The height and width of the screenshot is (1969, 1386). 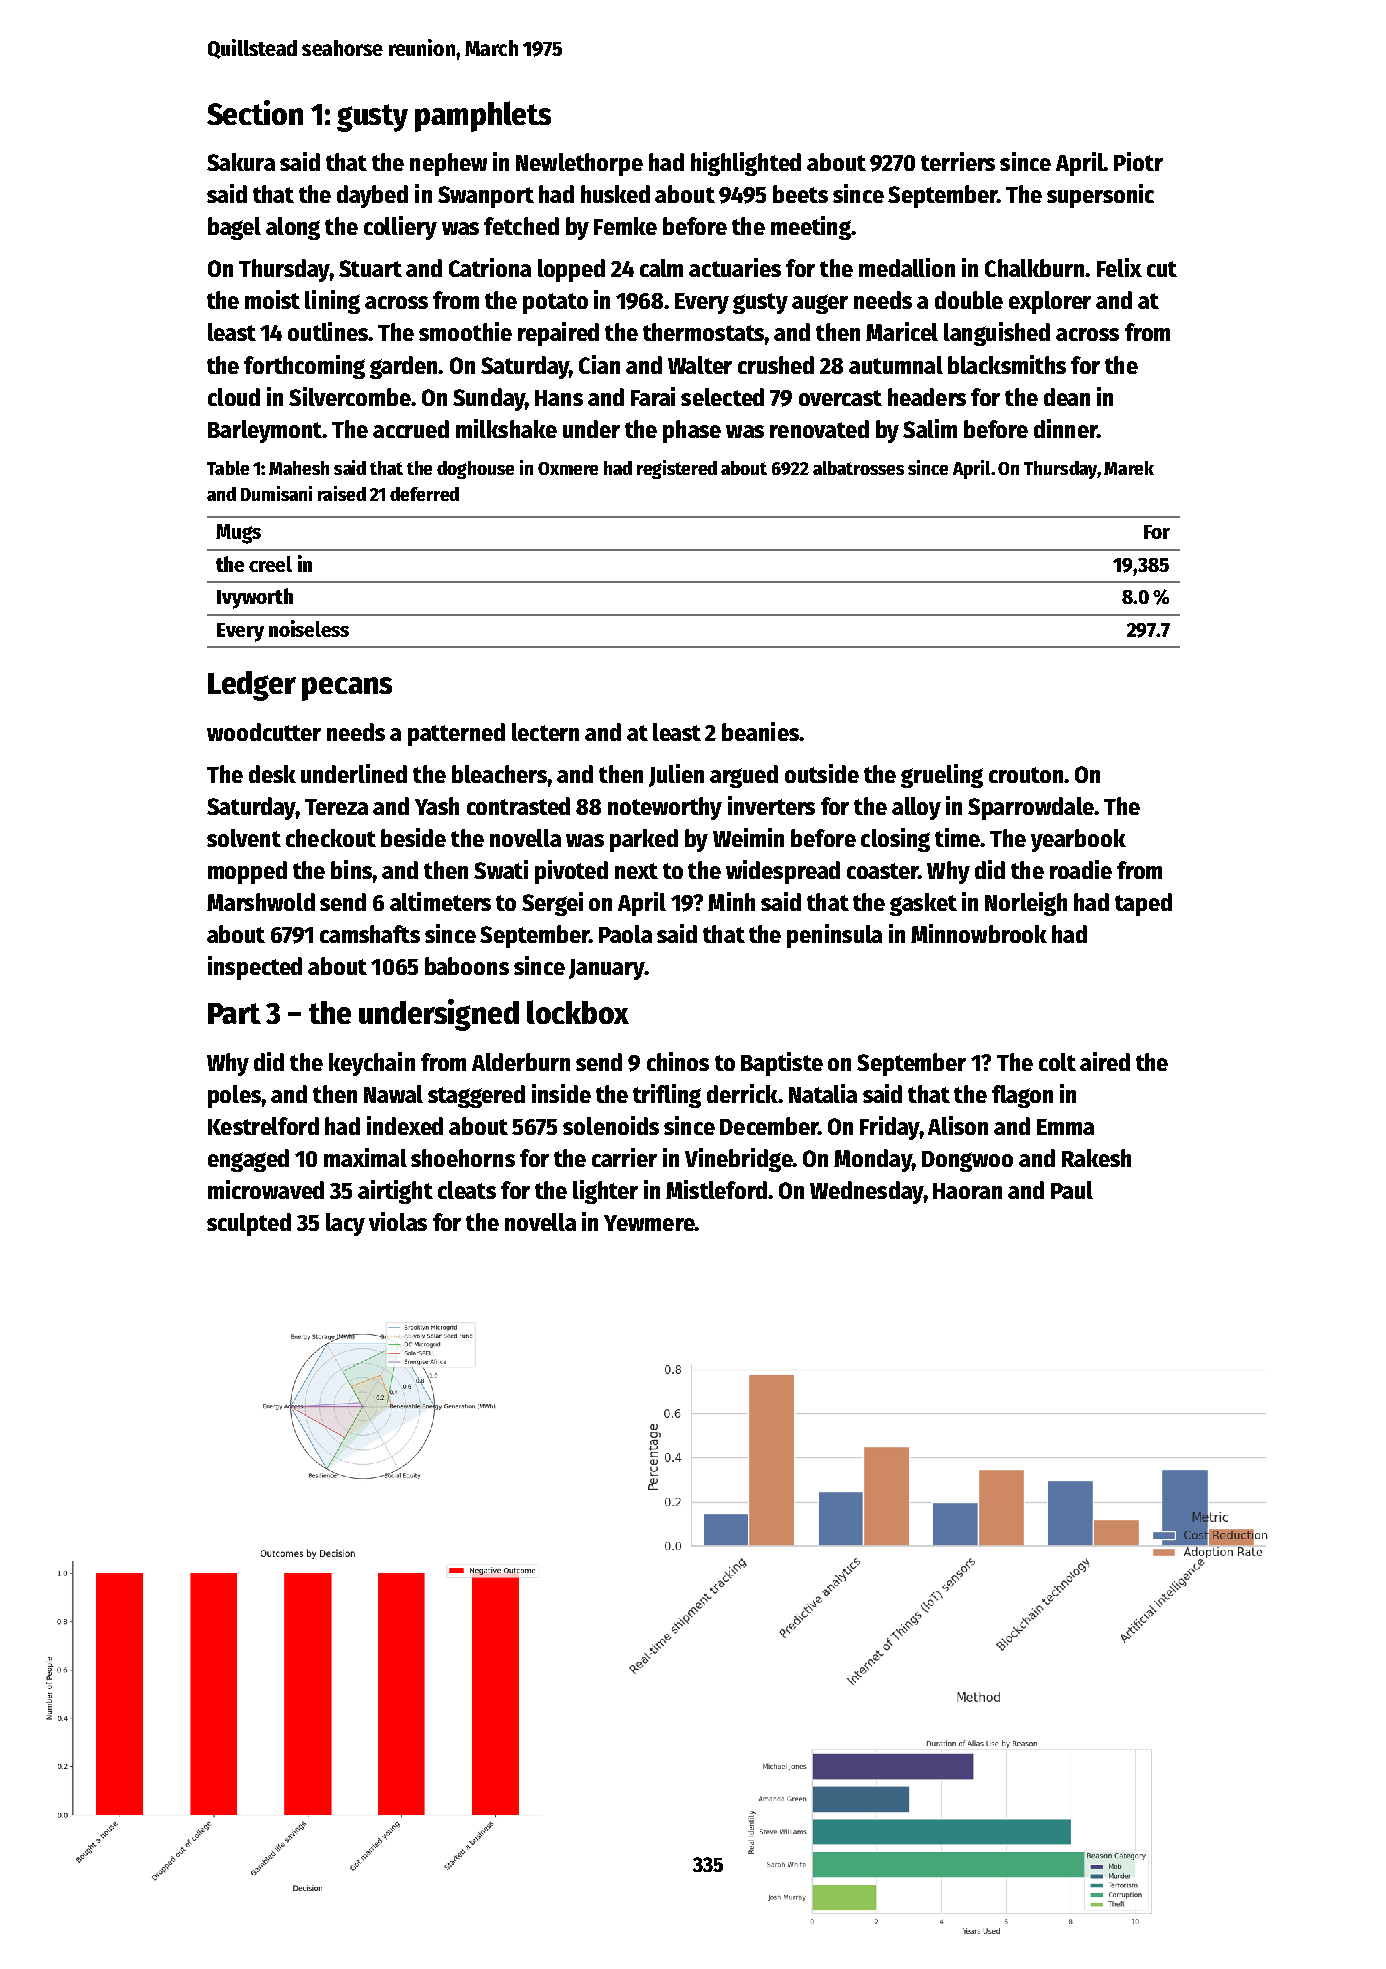 I want to click on dean, so click(x=1067, y=397).
